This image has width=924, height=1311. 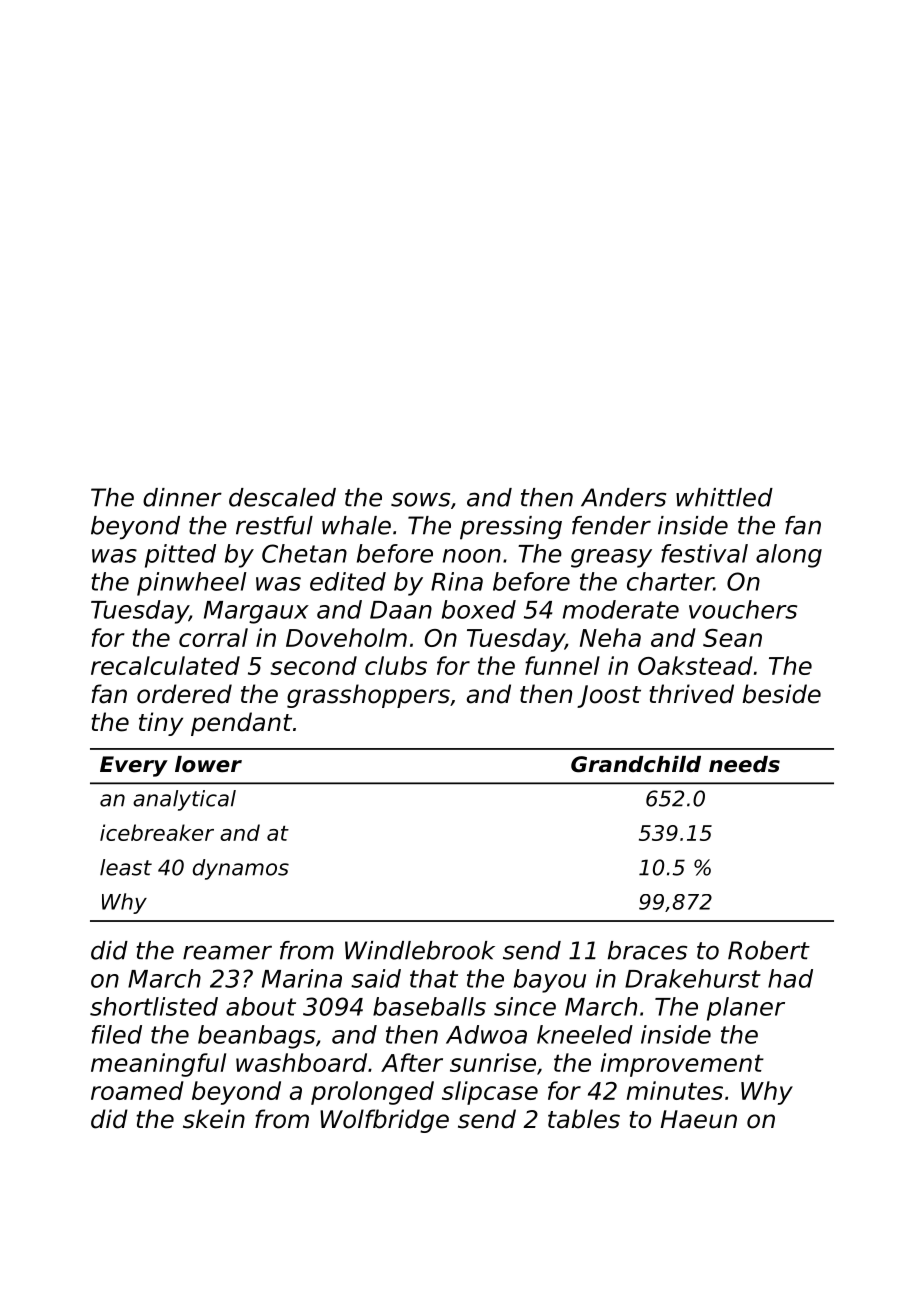 What do you see at coordinates (790, 978) in the image?
I see `had` at bounding box center [790, 978].
